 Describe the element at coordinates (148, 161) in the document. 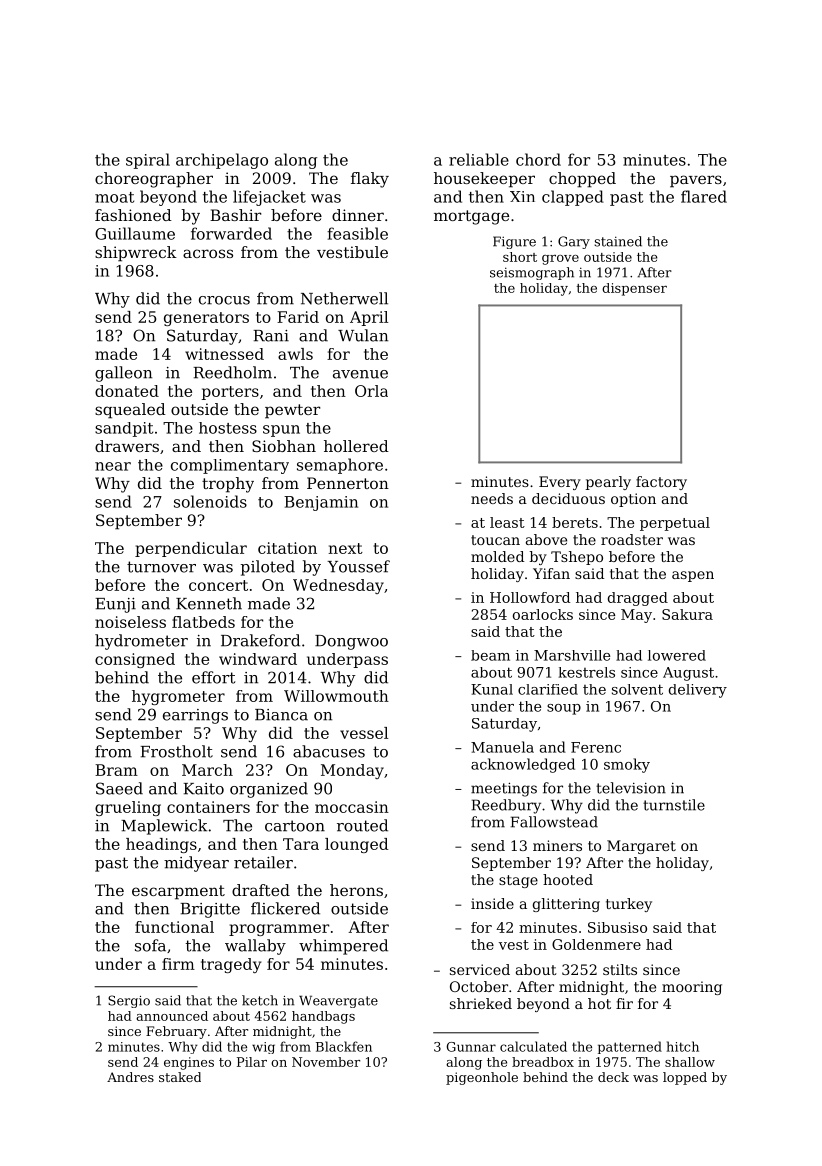

I see `spiral` at that location.
